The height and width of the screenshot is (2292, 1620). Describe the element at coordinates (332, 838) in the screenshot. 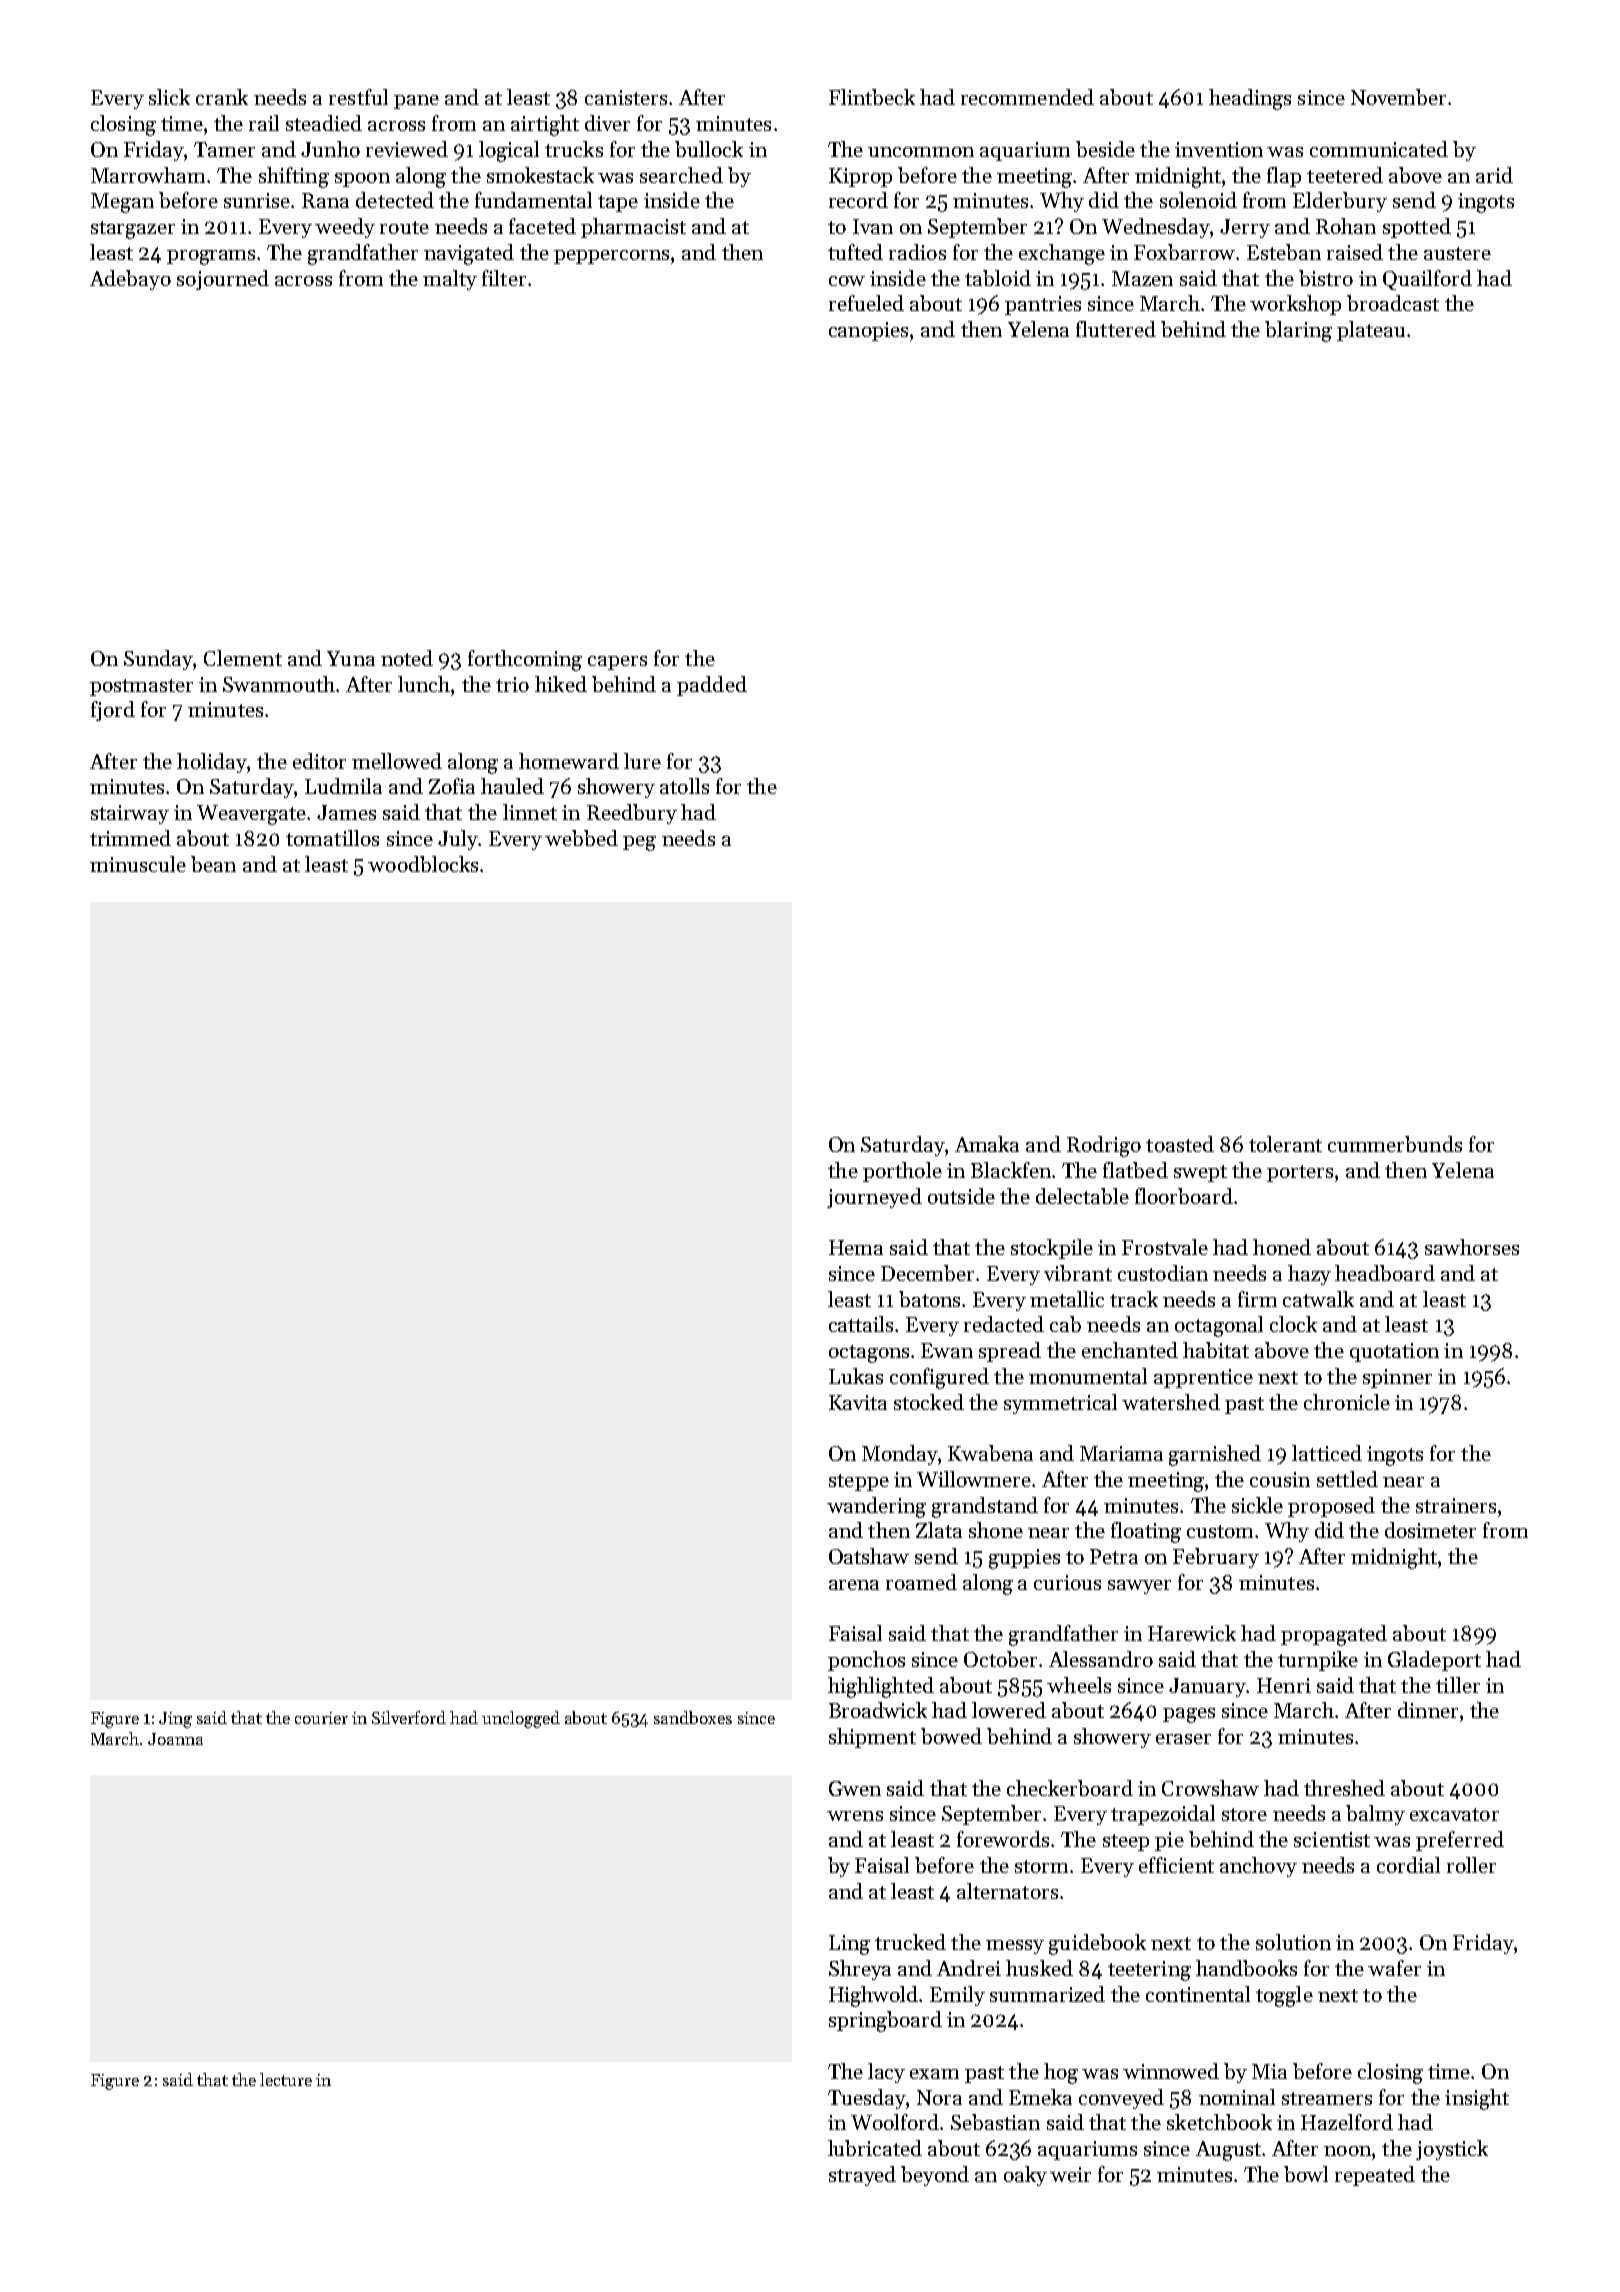

I see `tomatillos` at that location.
